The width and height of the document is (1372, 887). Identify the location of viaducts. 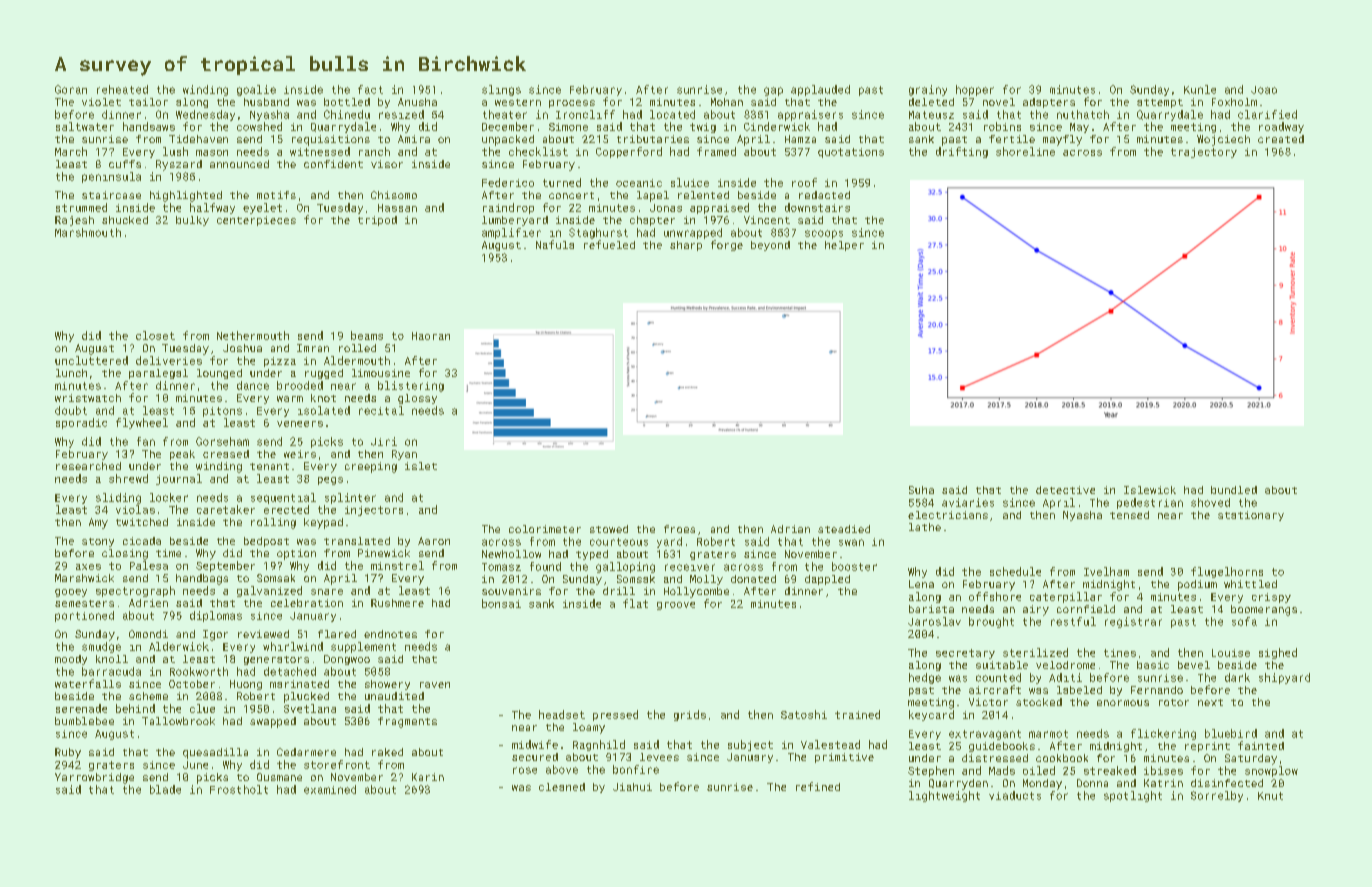
(1015, 795).
